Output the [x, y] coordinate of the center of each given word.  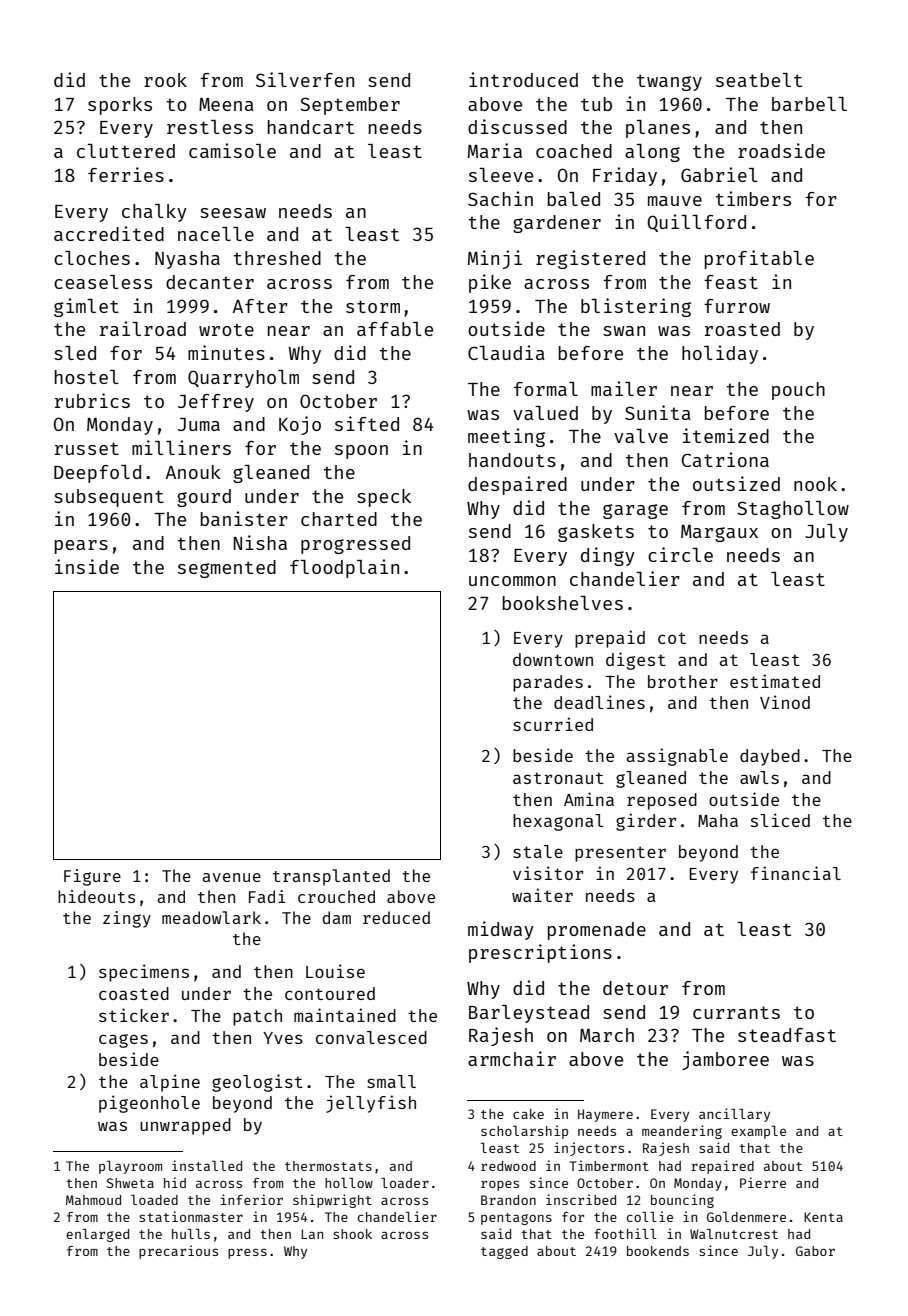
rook [165, 80]
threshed [277, 258]
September [350, 106]
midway [501, 930]
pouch [798, 391]
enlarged [97, 1235]
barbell [809, 104]
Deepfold [97, 474]
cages [123, 1041]
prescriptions [540, 953]
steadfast [787, 1035]
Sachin [500, 198]
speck [384, 498]
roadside [781, 150]
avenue [231, 877]
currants [736, 1012]
